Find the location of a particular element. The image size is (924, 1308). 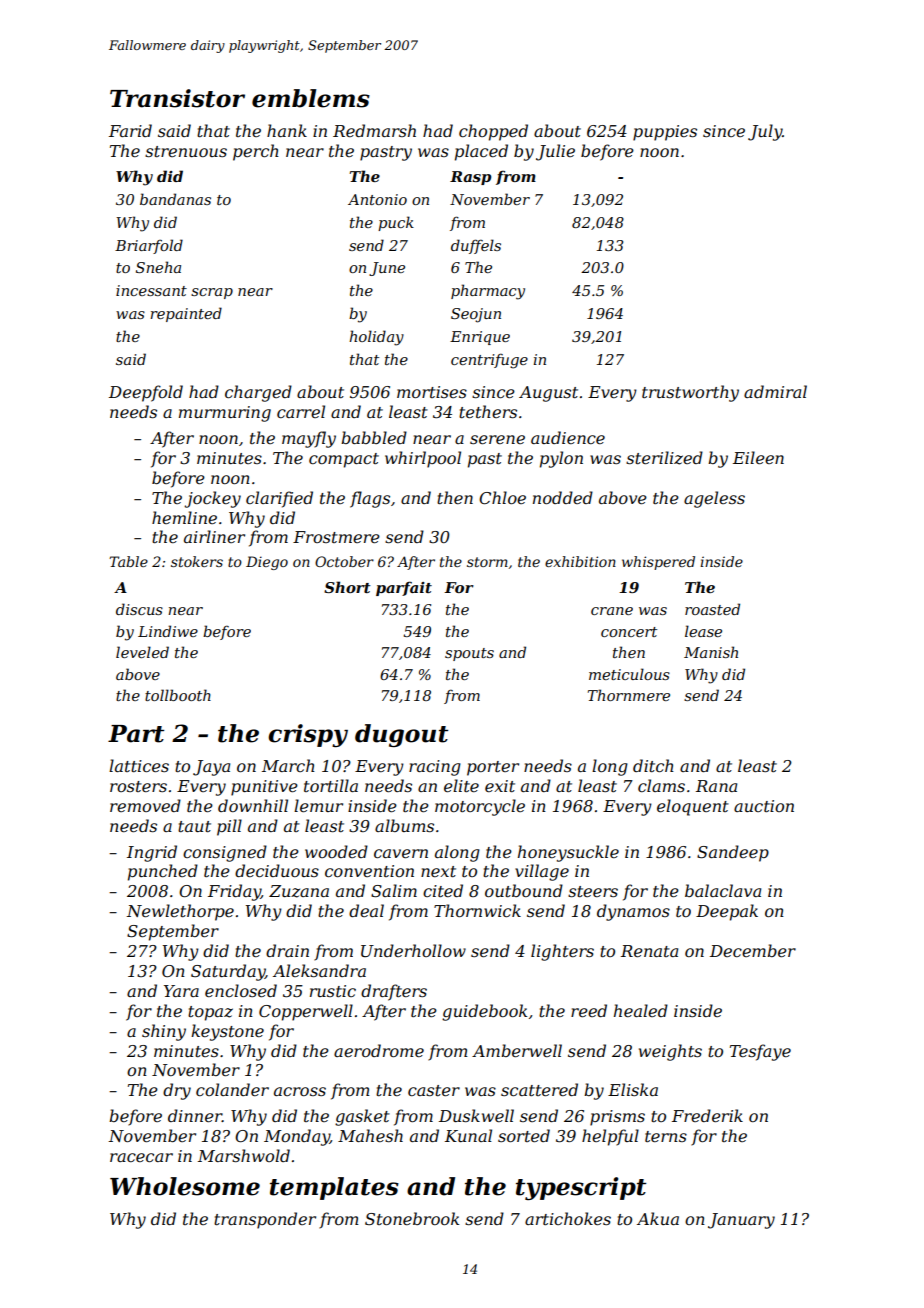

pharmacy is located at coordinates (488, 292).
